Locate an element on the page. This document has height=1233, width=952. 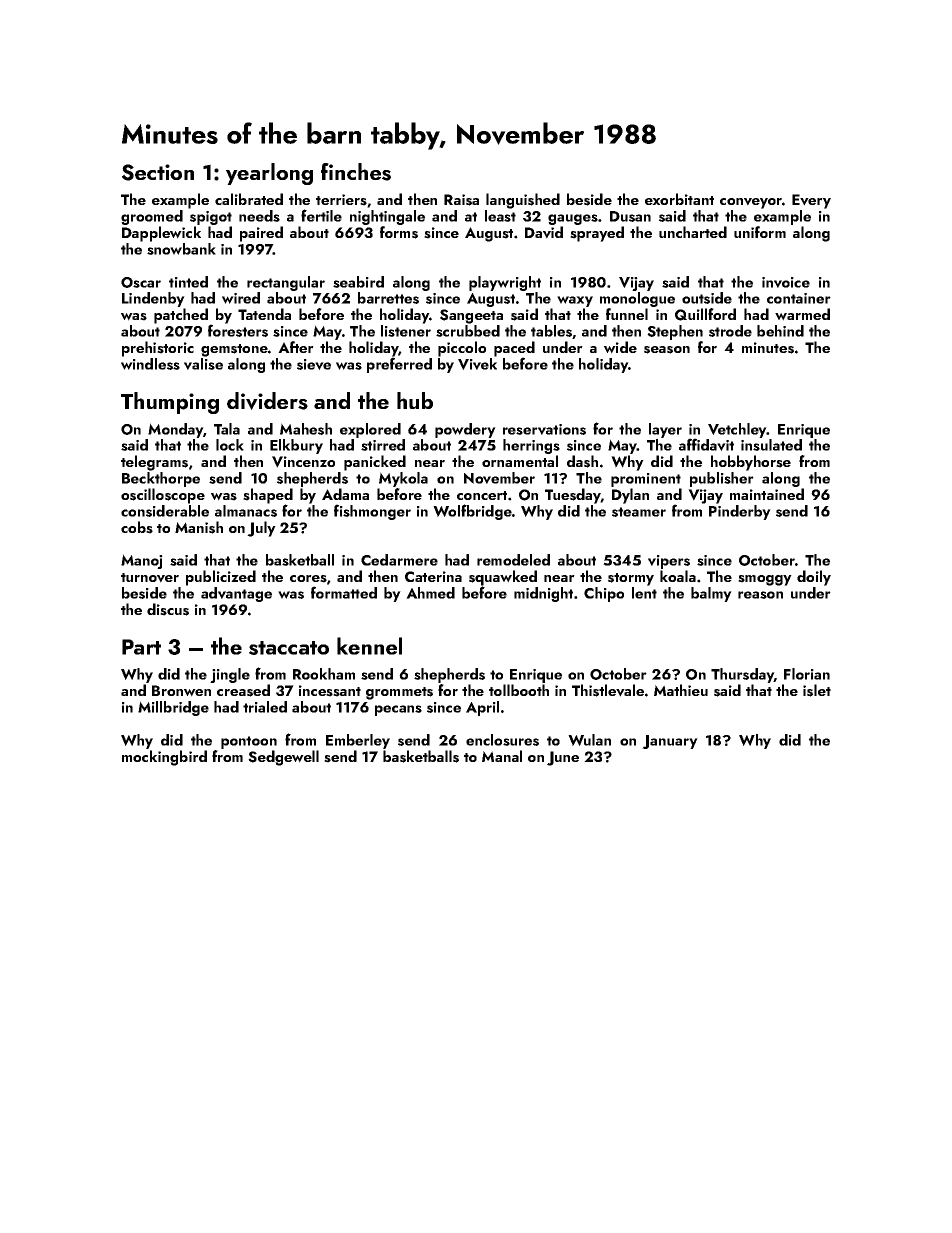
gauges is located at coordinates (573, 219).
